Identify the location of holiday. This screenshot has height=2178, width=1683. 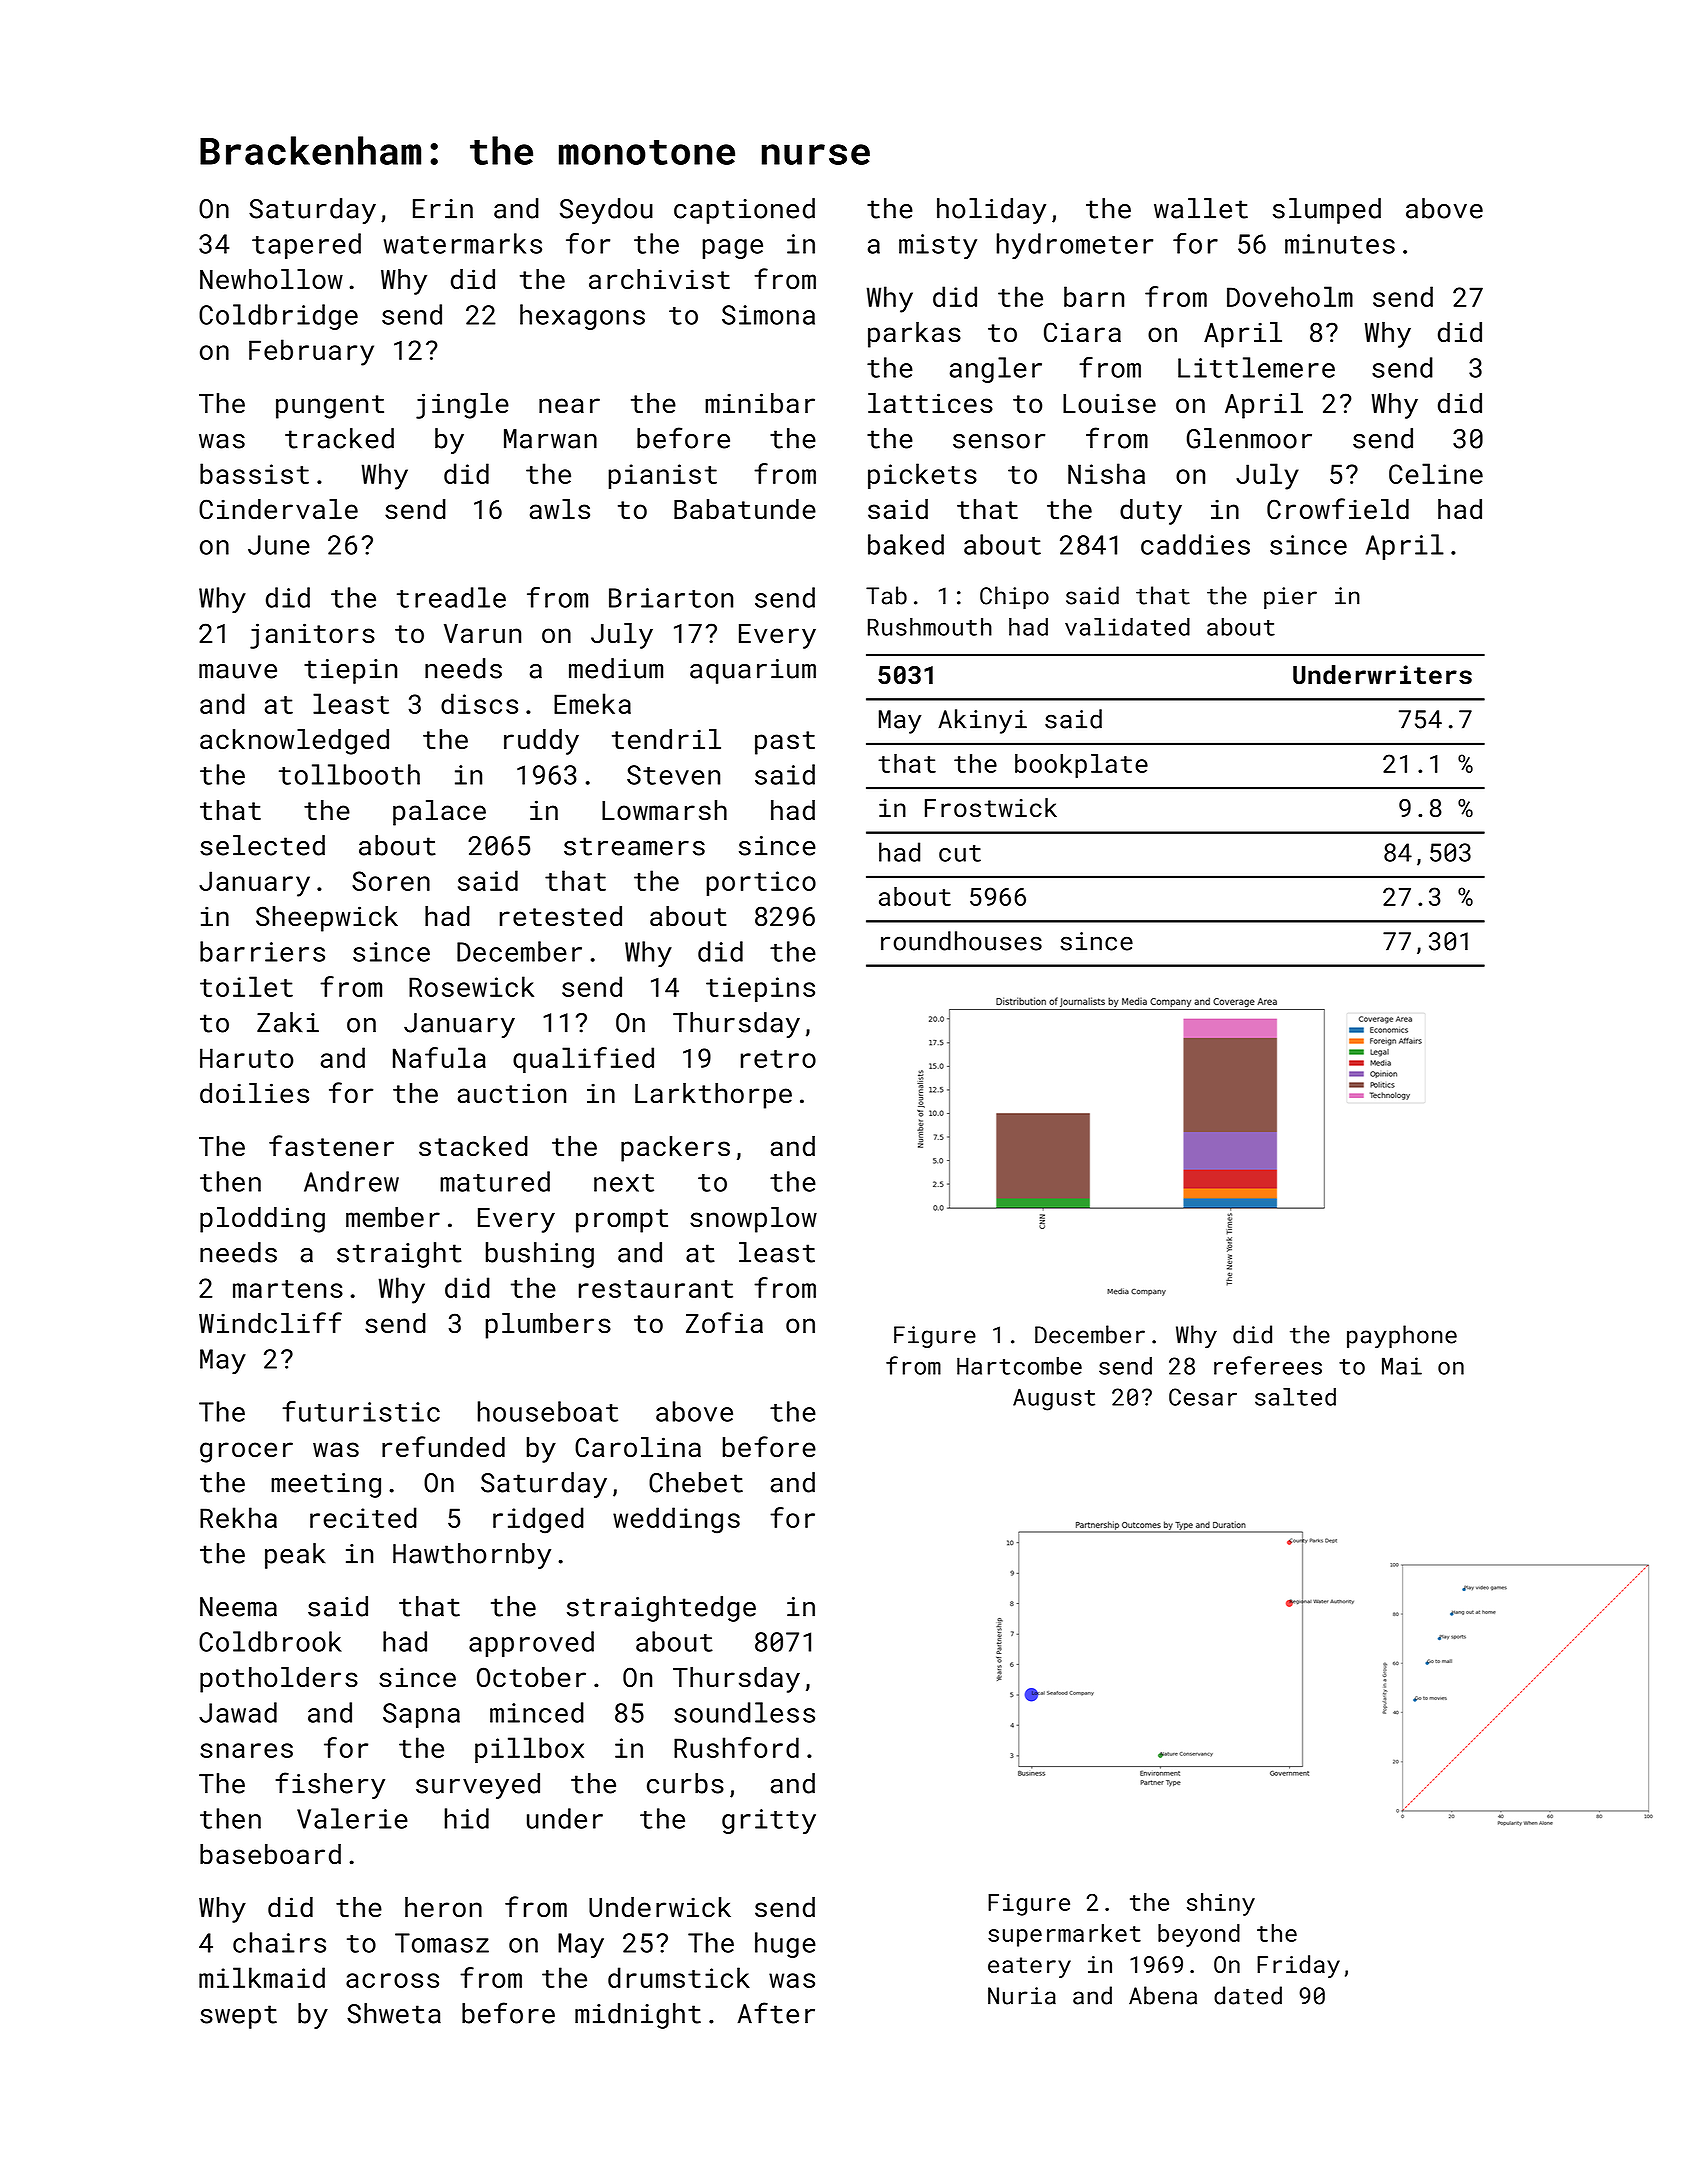
(991, 211).
